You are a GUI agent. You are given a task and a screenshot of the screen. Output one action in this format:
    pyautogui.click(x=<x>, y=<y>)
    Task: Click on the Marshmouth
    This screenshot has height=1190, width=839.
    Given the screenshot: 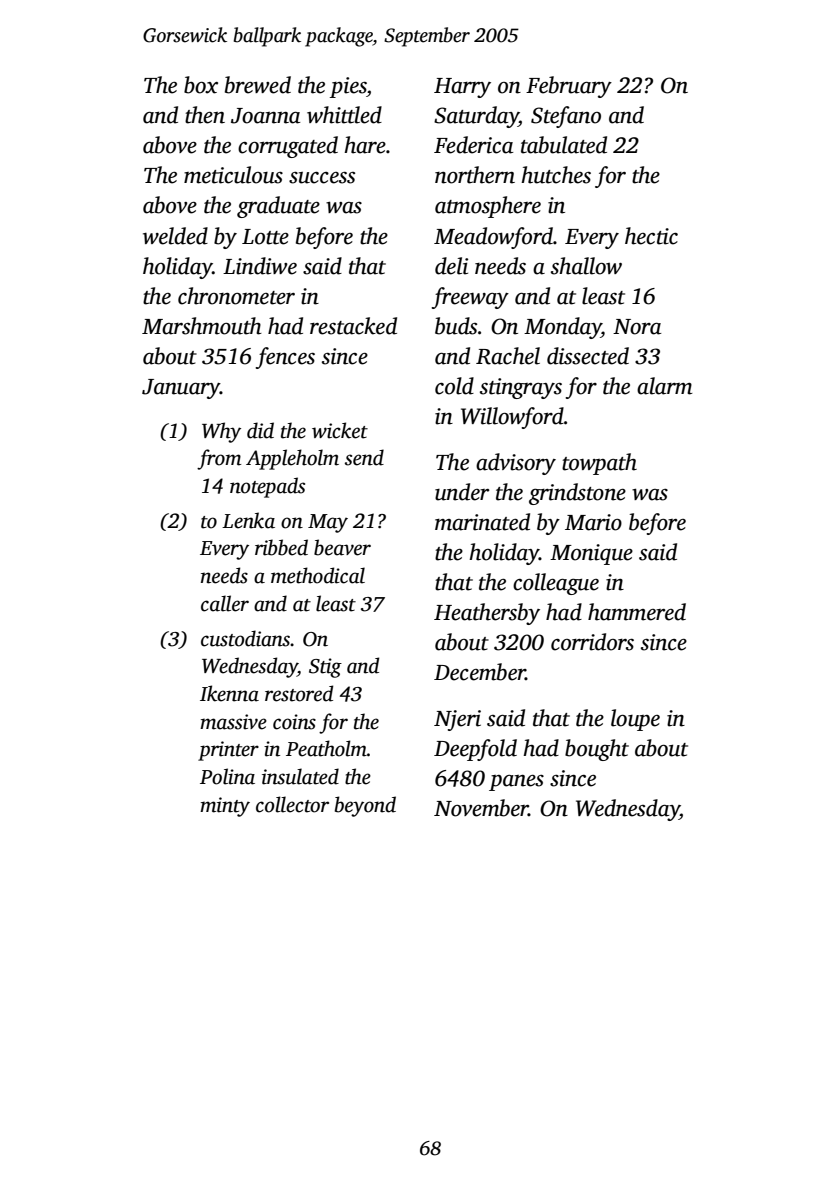 What is the action you would take?
    pyautogui.click(x=202, y=326)
